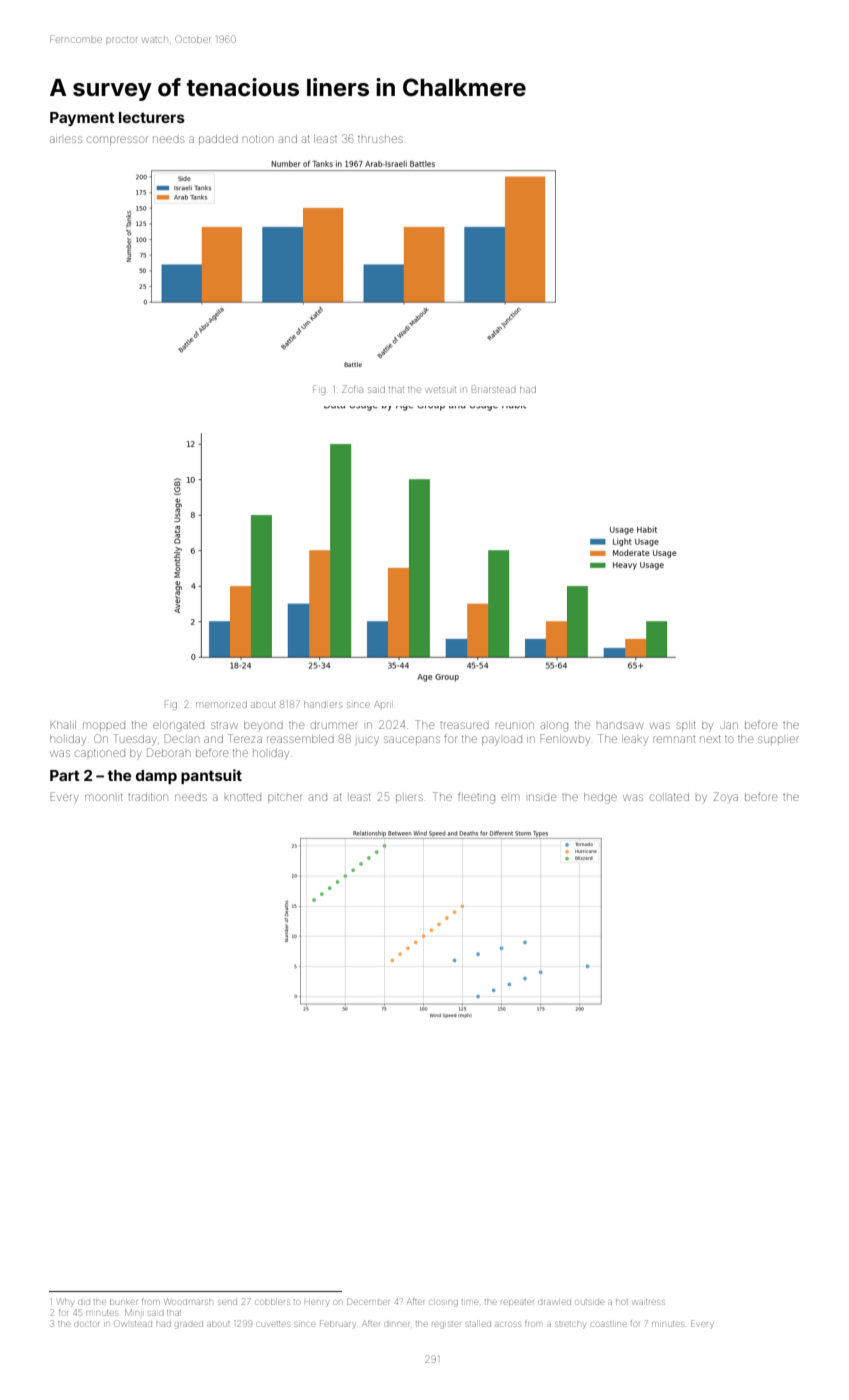 The height and width of the document is (1400, 849). Describe the element at coordinates (323, 704) in the document. I see `handlers` at that location.
